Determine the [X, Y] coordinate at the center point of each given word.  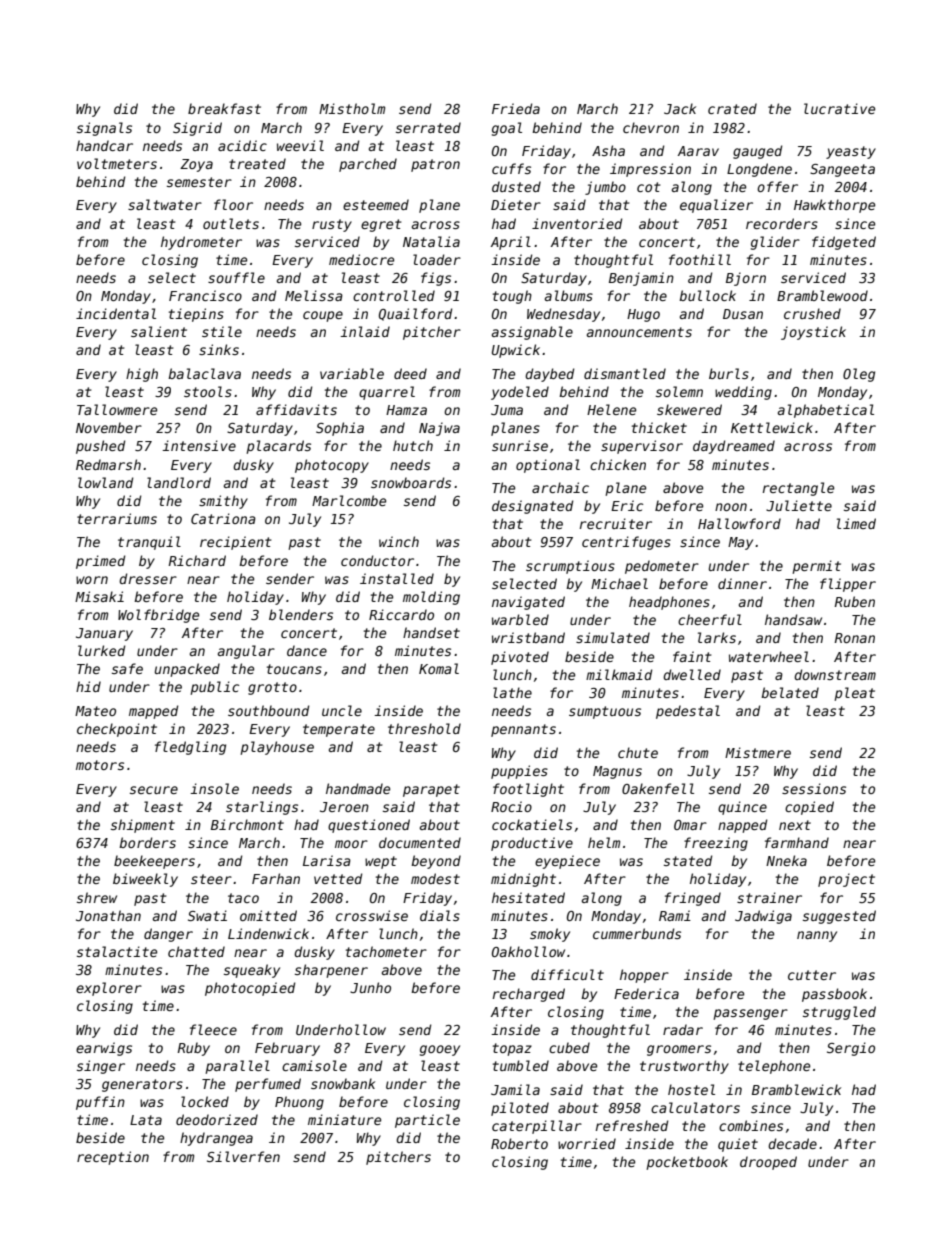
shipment [143, 826]
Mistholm [352, 108]
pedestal [688, 712]
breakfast [224, 108]
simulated [613, 637]
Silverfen [243, 1156]
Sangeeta [842, 170]
